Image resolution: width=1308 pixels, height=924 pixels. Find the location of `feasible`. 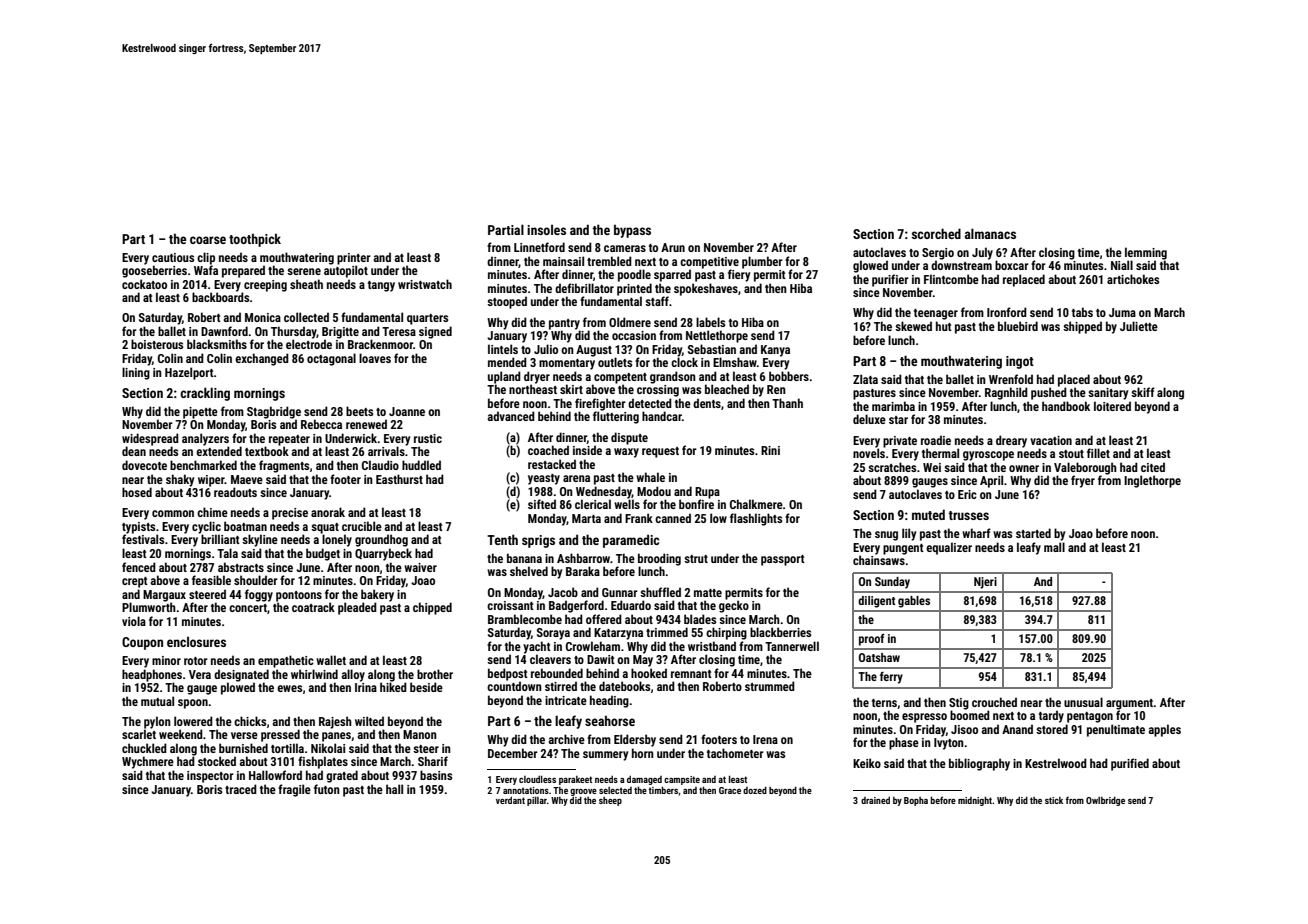

feasible is located at coordinates (211, 580).
